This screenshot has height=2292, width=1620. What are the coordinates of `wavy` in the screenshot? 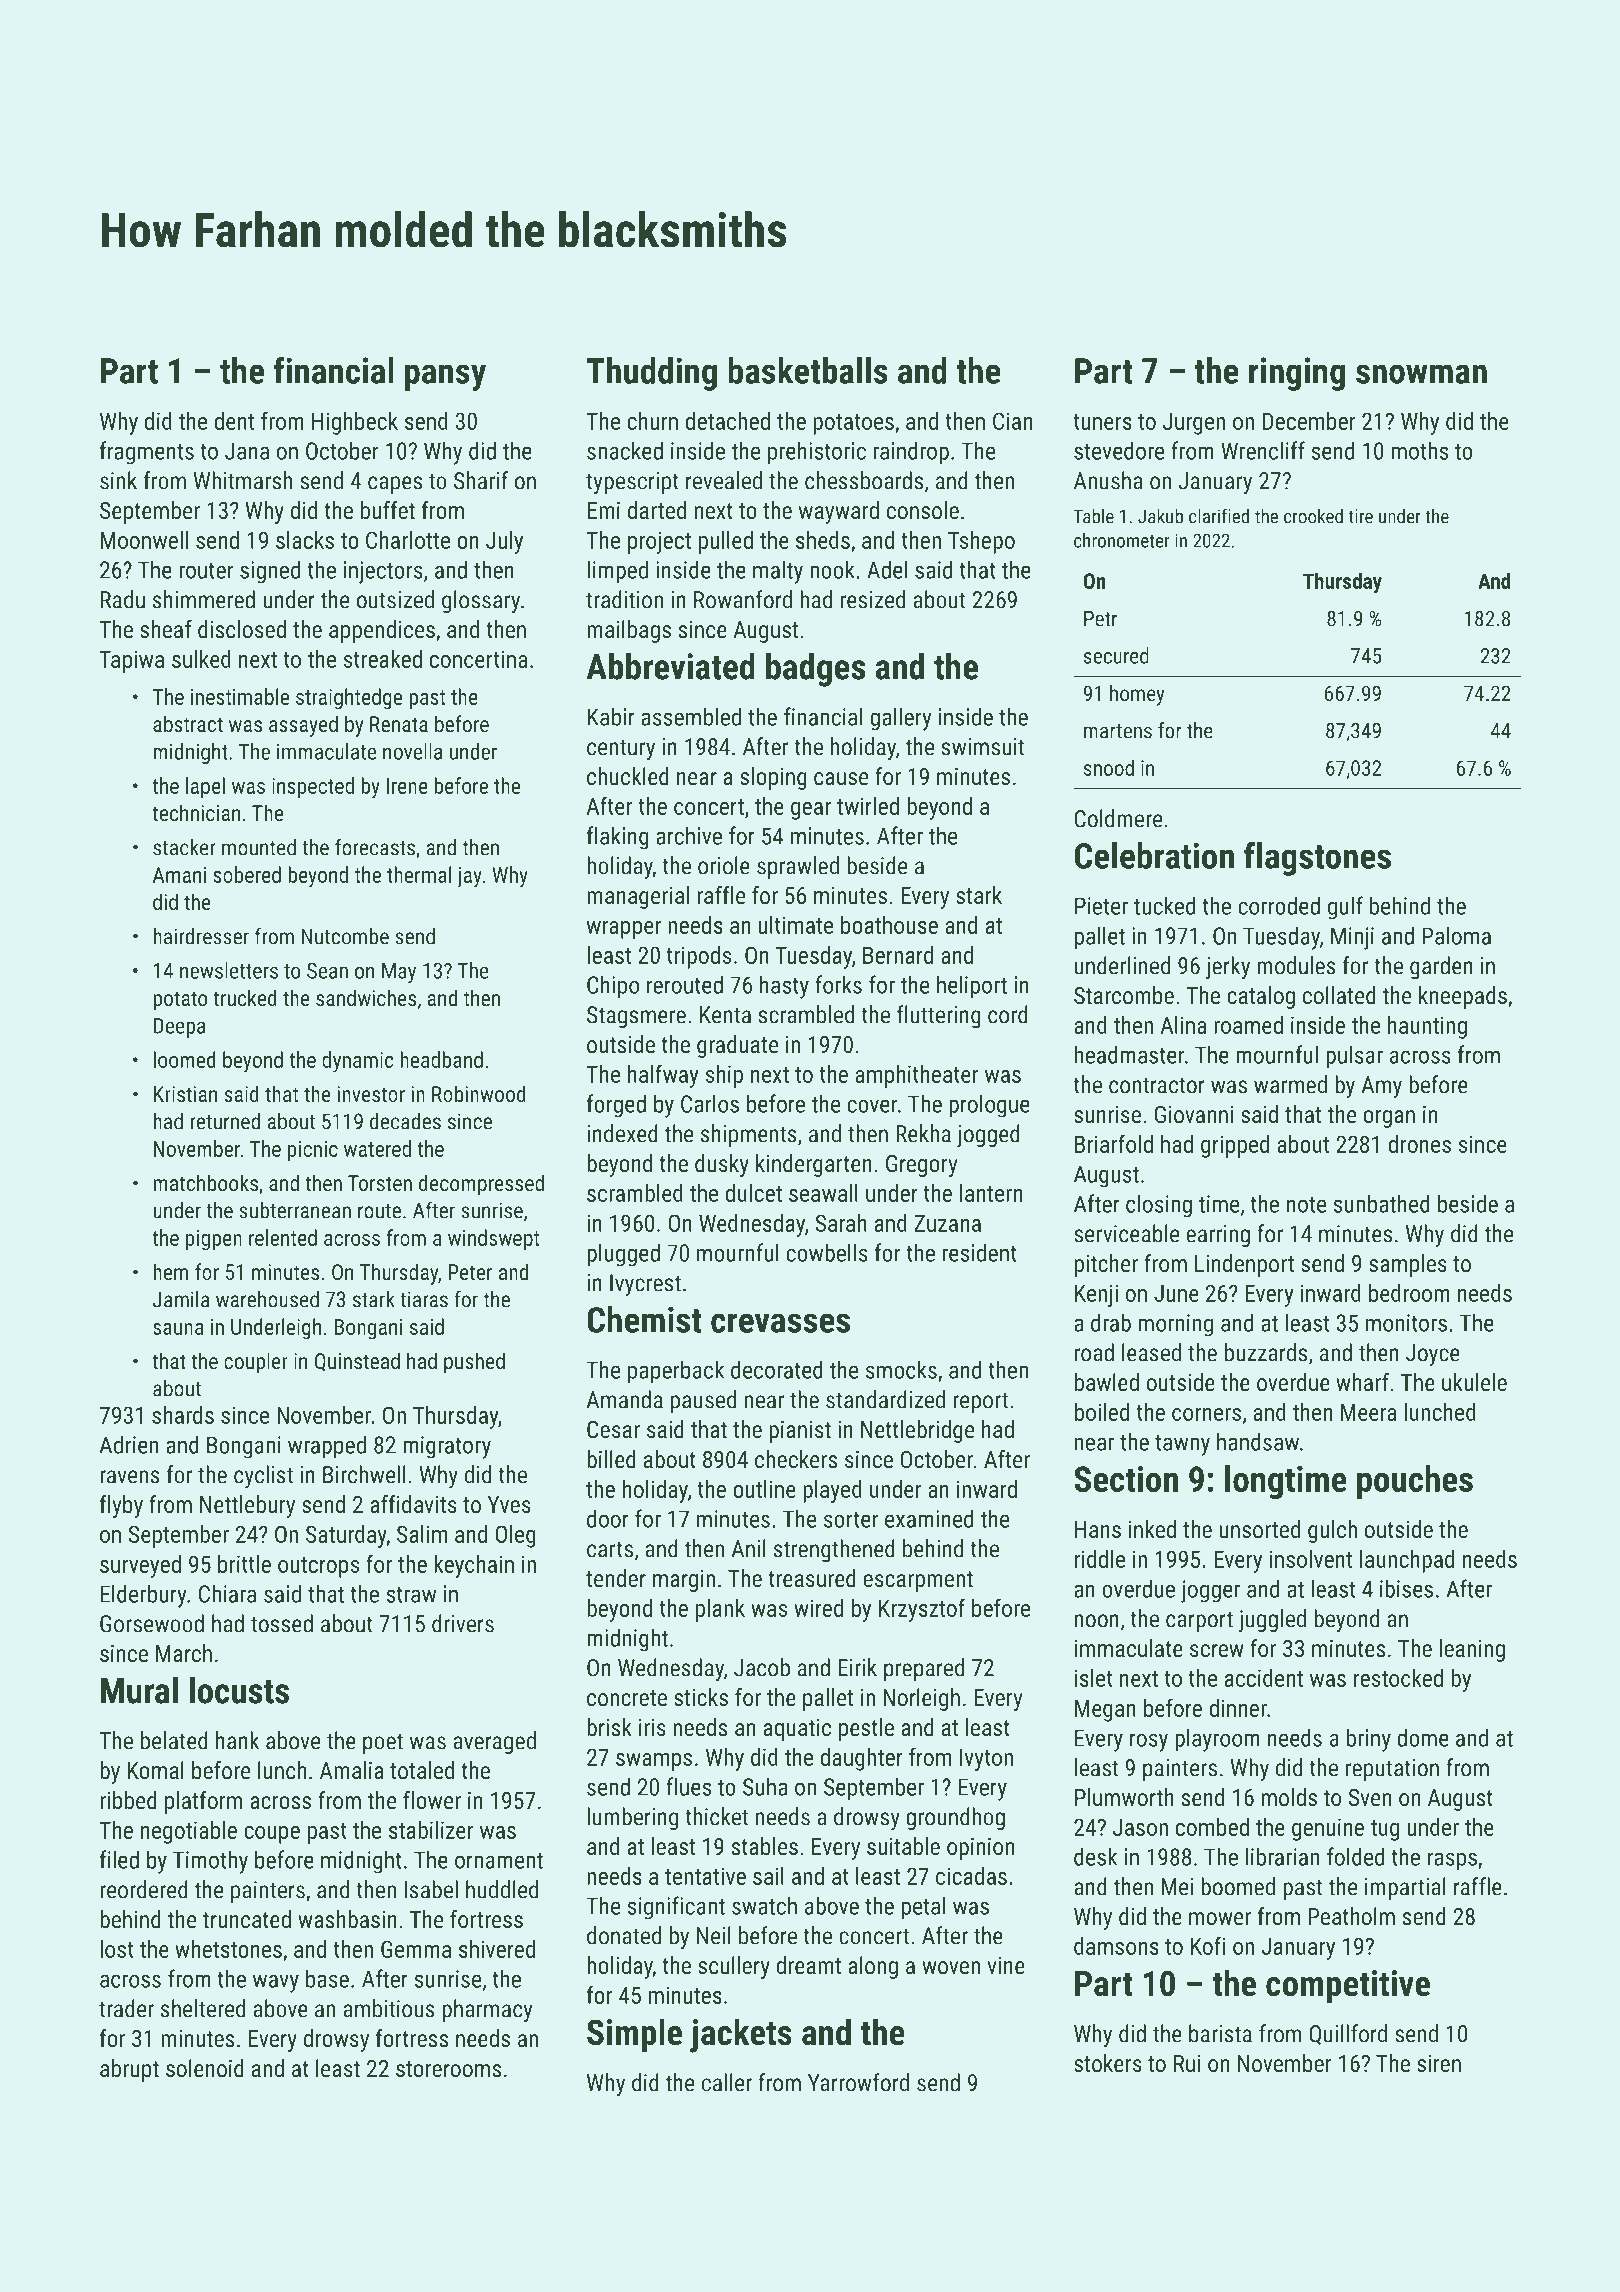 It's located at (276, 1983).
